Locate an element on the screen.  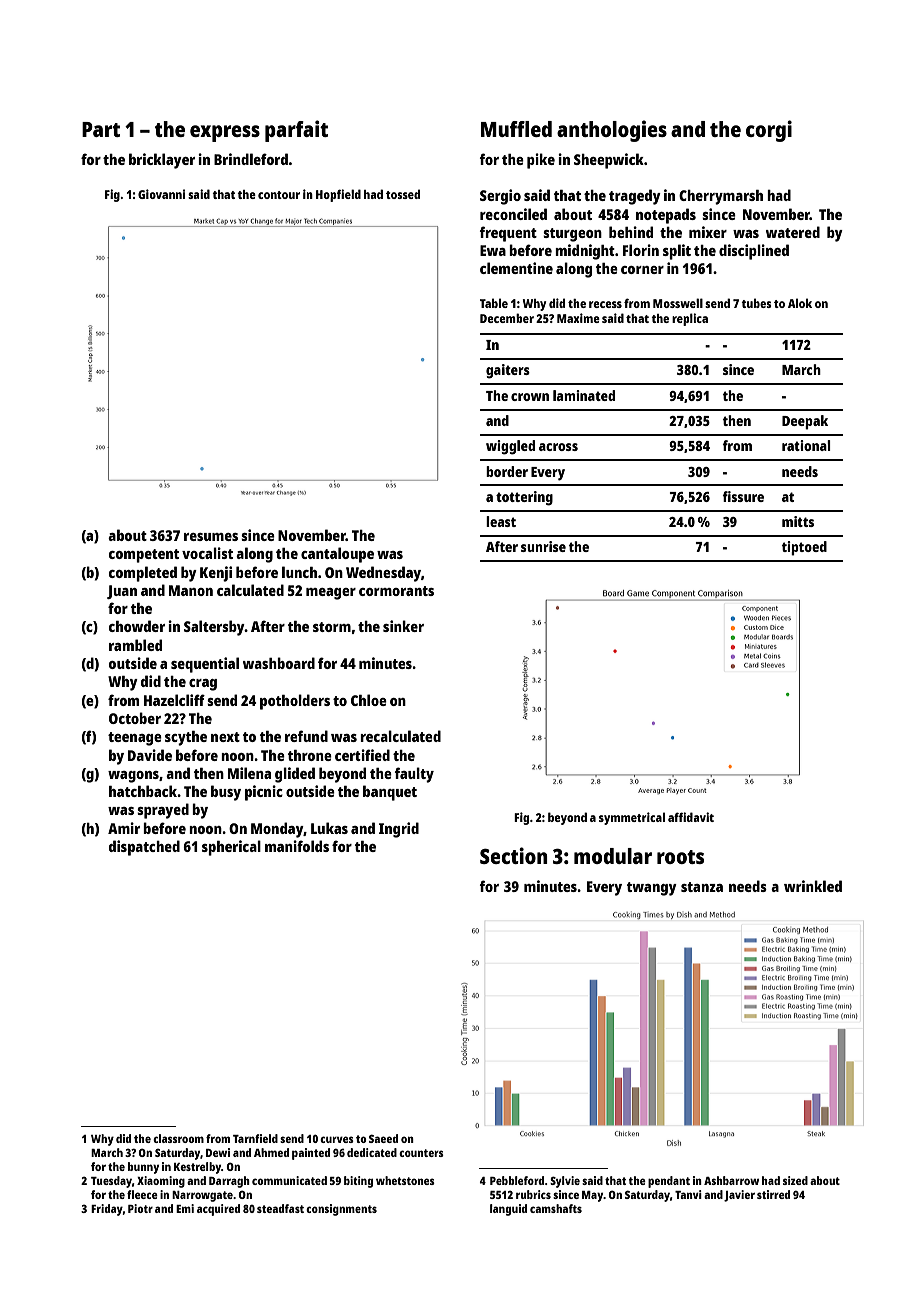
Section is located at coordinates (514, 855).
